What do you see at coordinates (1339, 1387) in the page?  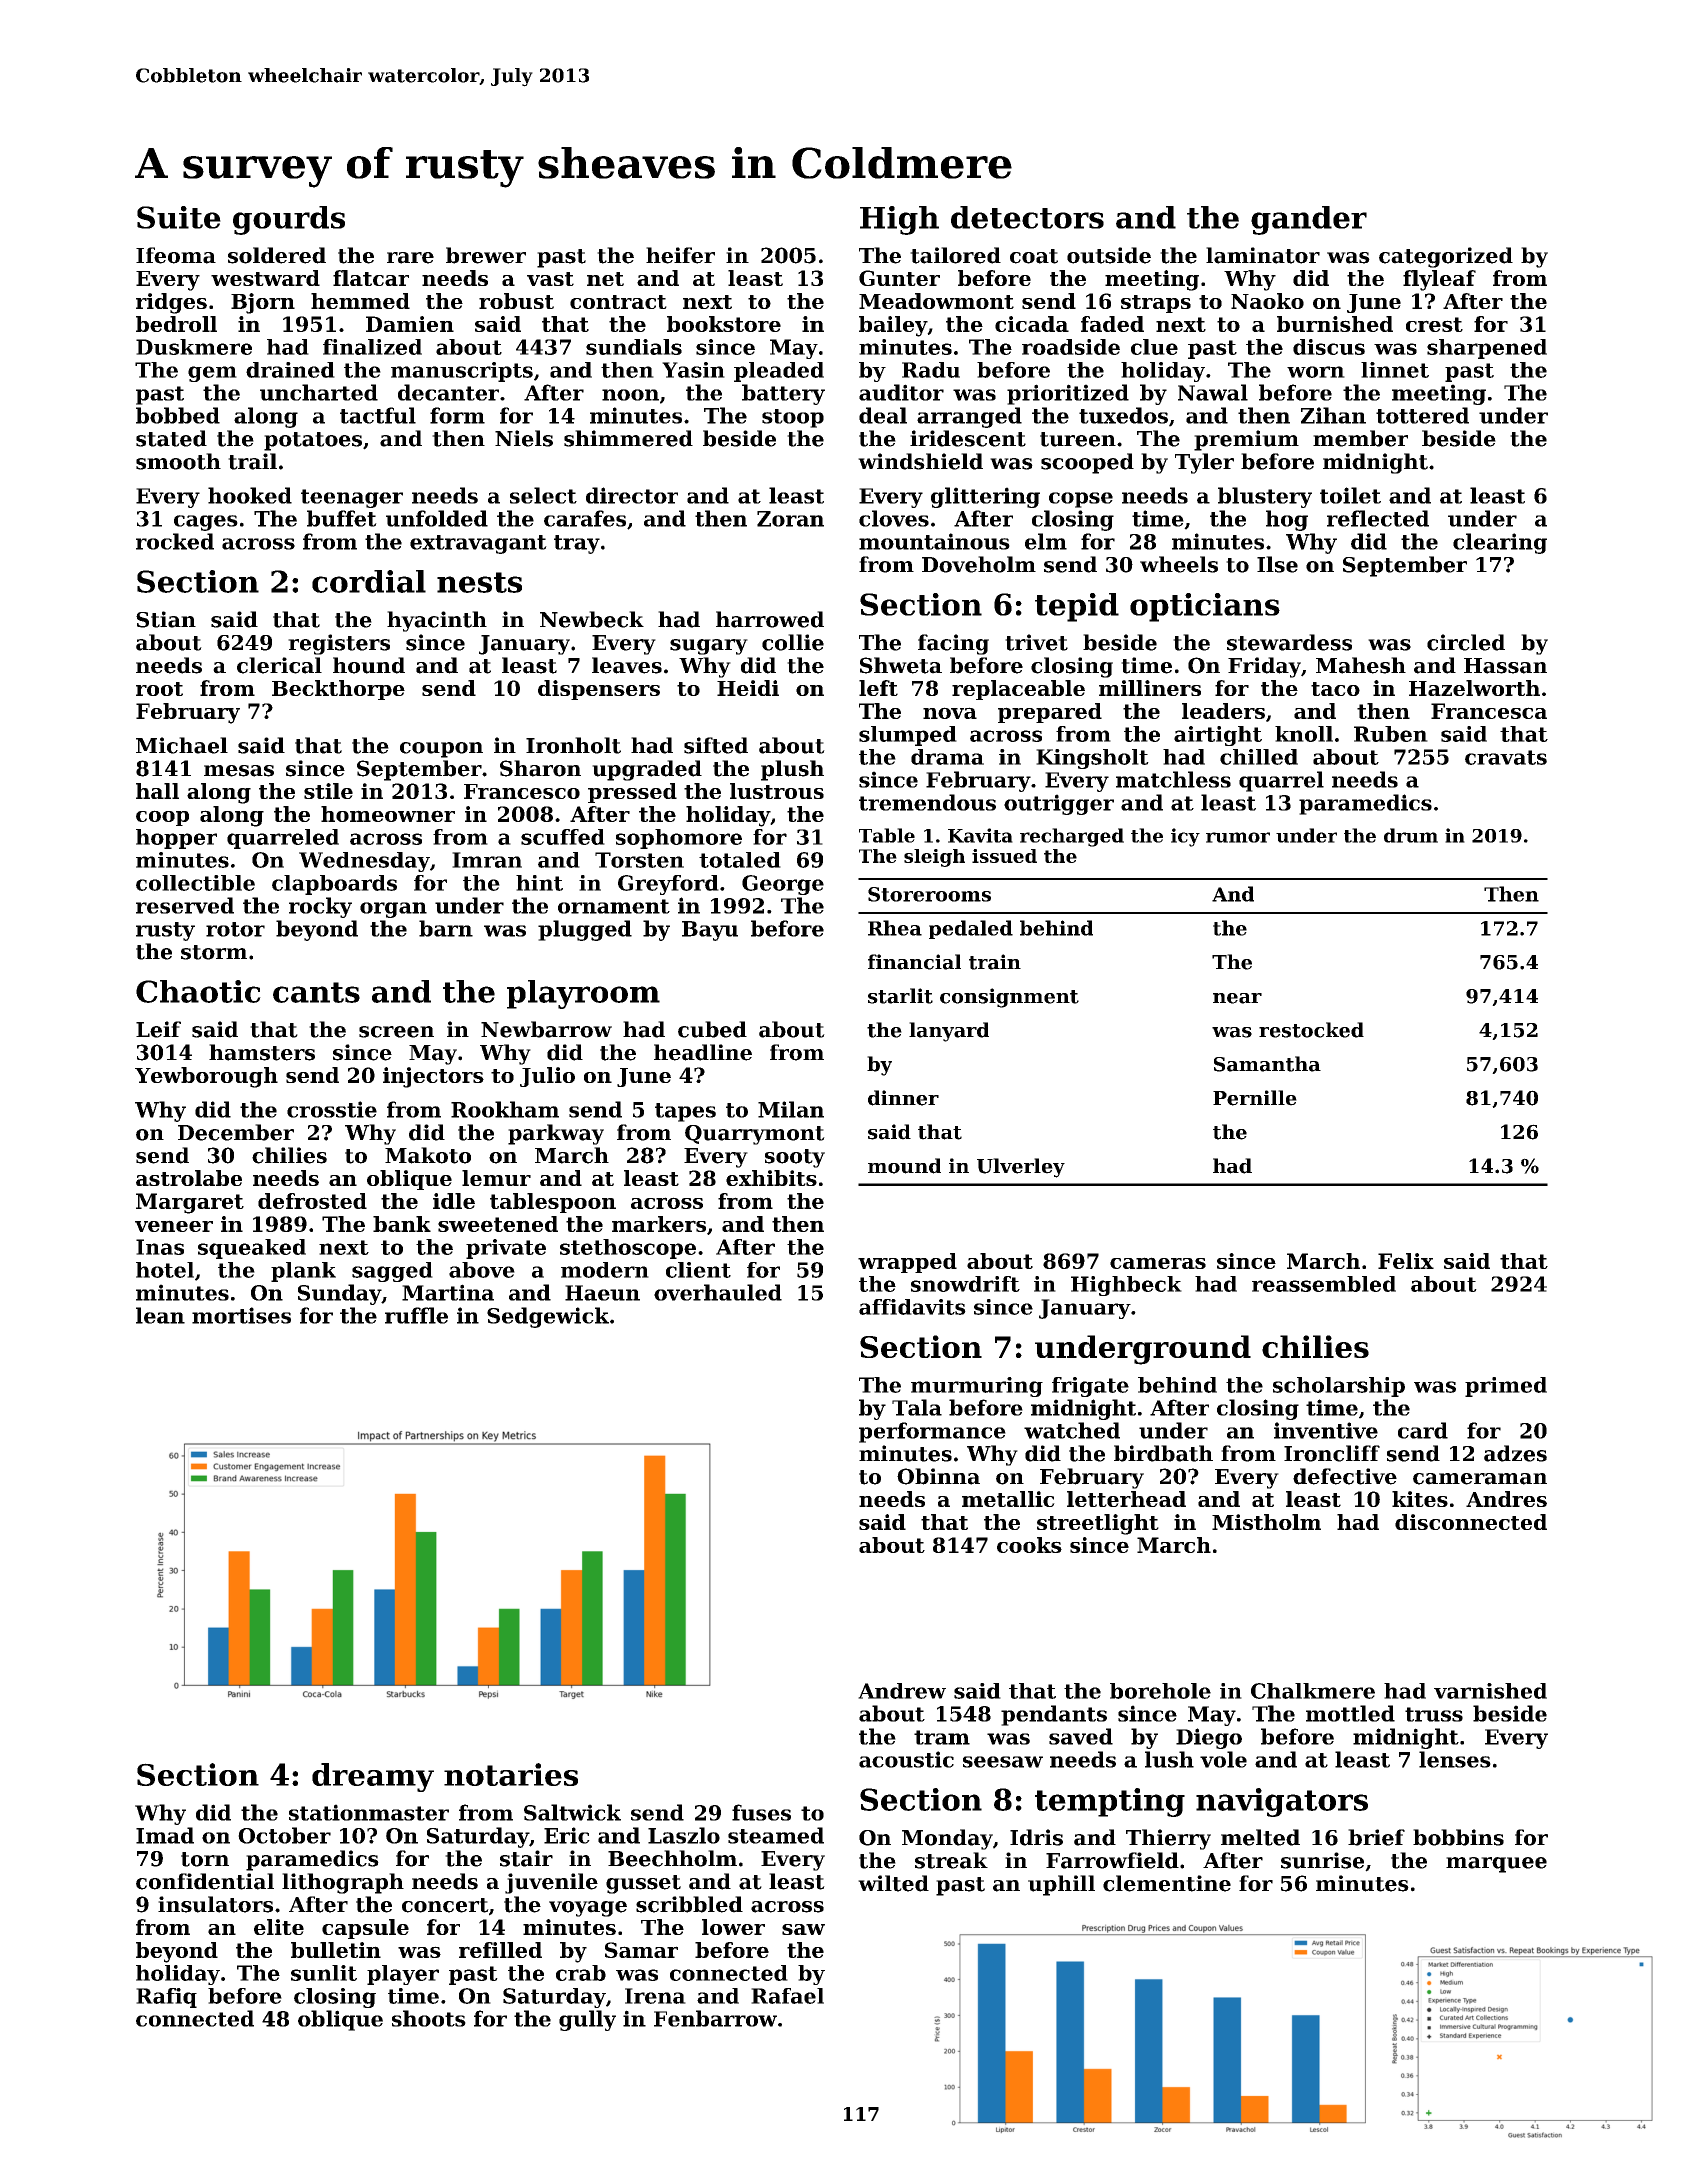 I see `scholarship` at bounding box center [1339, 1387].
